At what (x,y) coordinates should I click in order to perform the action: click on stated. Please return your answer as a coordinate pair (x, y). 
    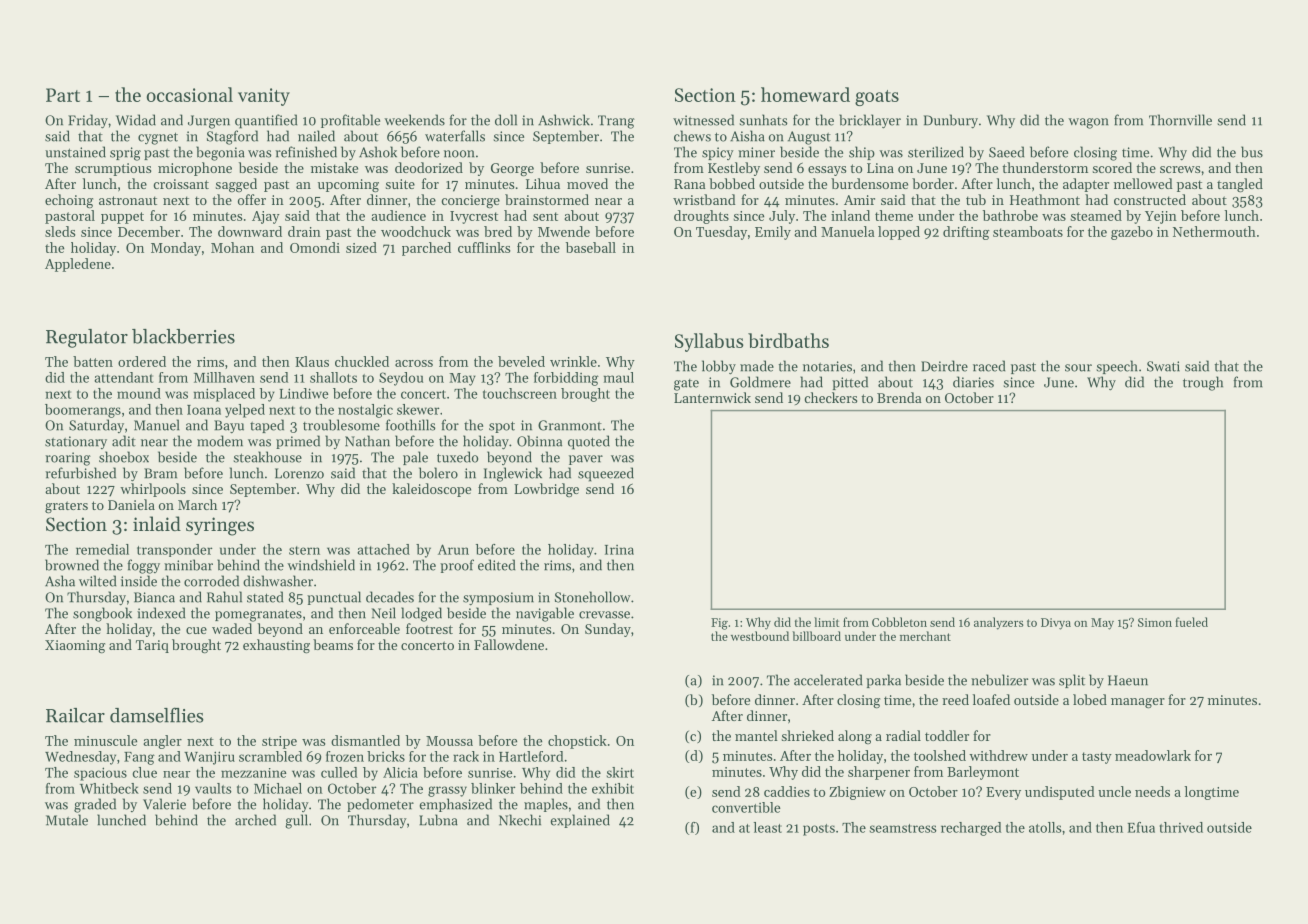
    Looking at the image, I should click on (265, 597).
